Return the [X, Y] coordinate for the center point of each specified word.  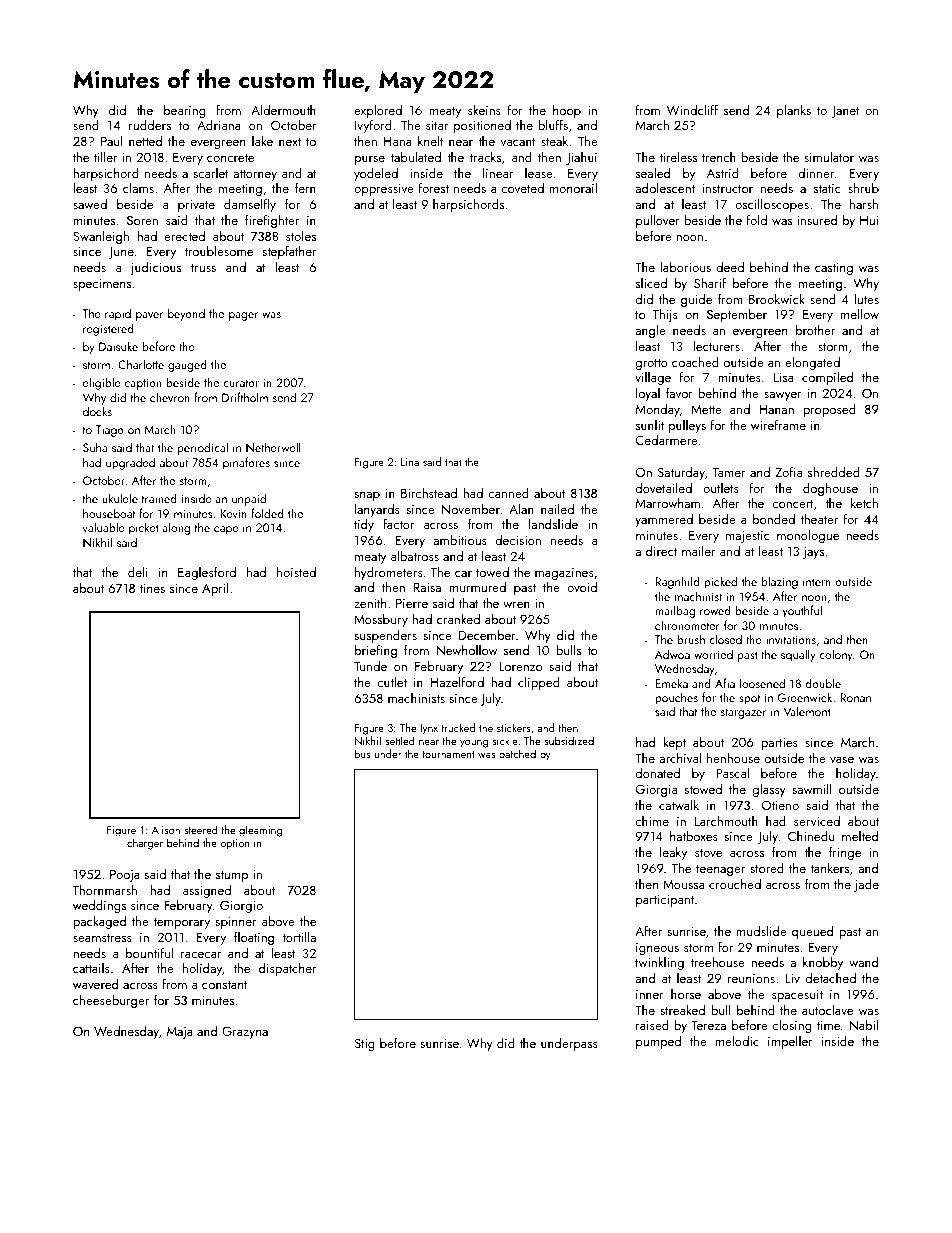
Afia [725, 683]
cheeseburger [111, 1001]
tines [152, 588]
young [474, 744]
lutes [866, 298]
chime [652, 821]
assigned [207, 891]
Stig [365, 1044]
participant [665, 901]
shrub [863, 187]
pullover [658, 221]
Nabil [863, 1024]
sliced [651, 282]
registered [108, 329]
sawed [90, 204]
